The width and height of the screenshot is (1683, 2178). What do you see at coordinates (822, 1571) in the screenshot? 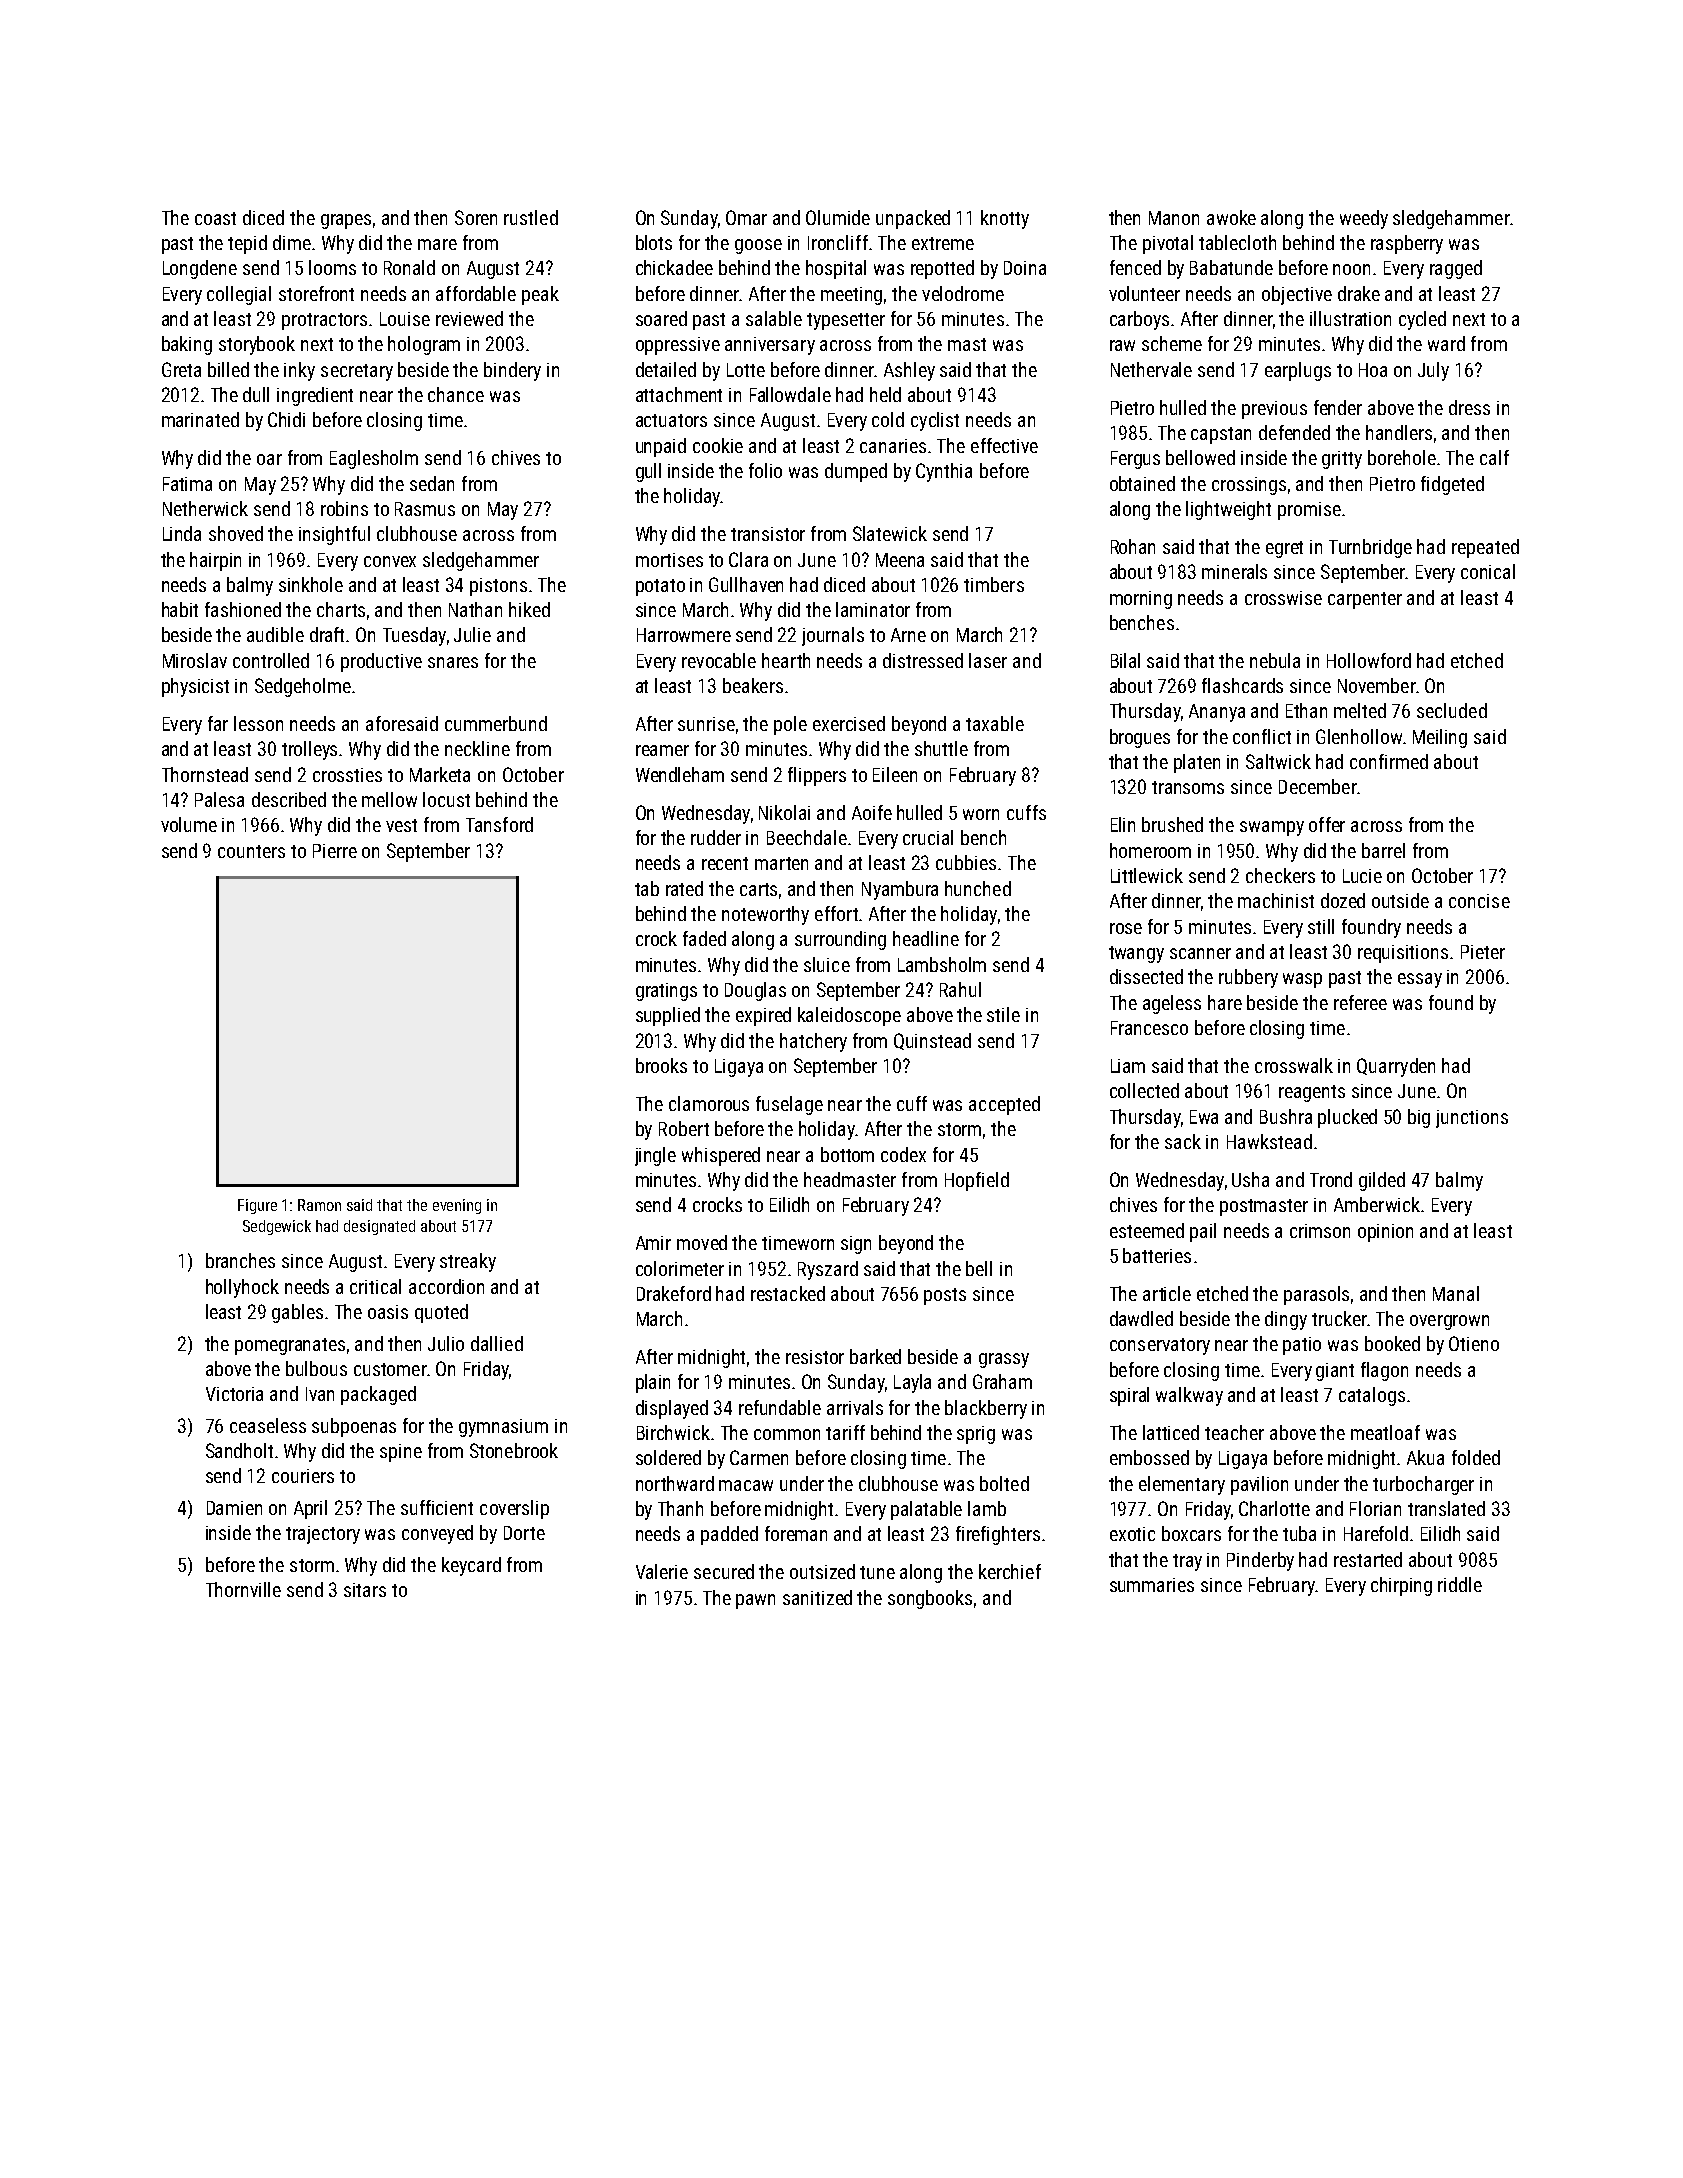
I see `outsized` at bounding box center [822, 1571].
